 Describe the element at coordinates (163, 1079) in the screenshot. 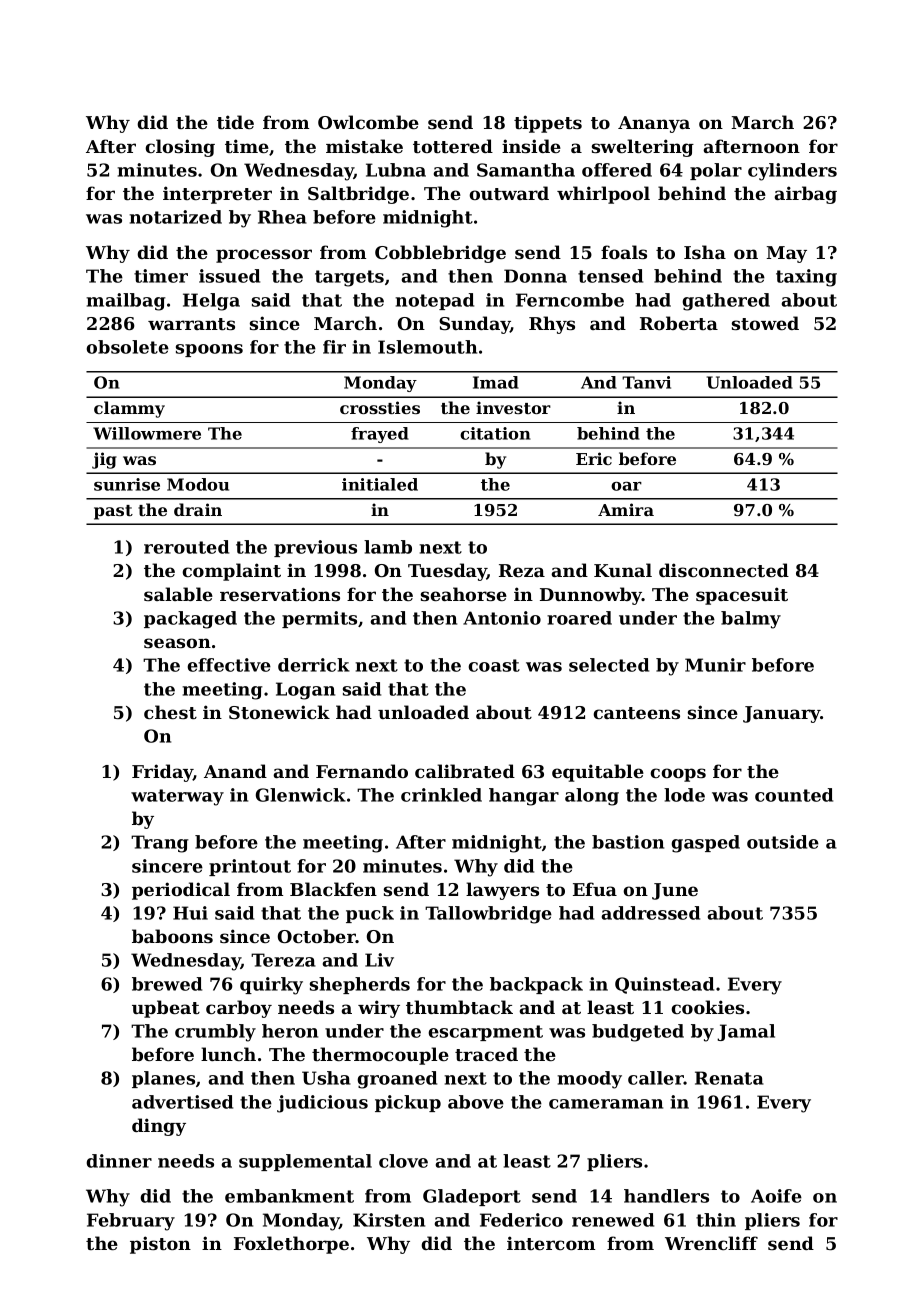

I see `planes` at that location.
